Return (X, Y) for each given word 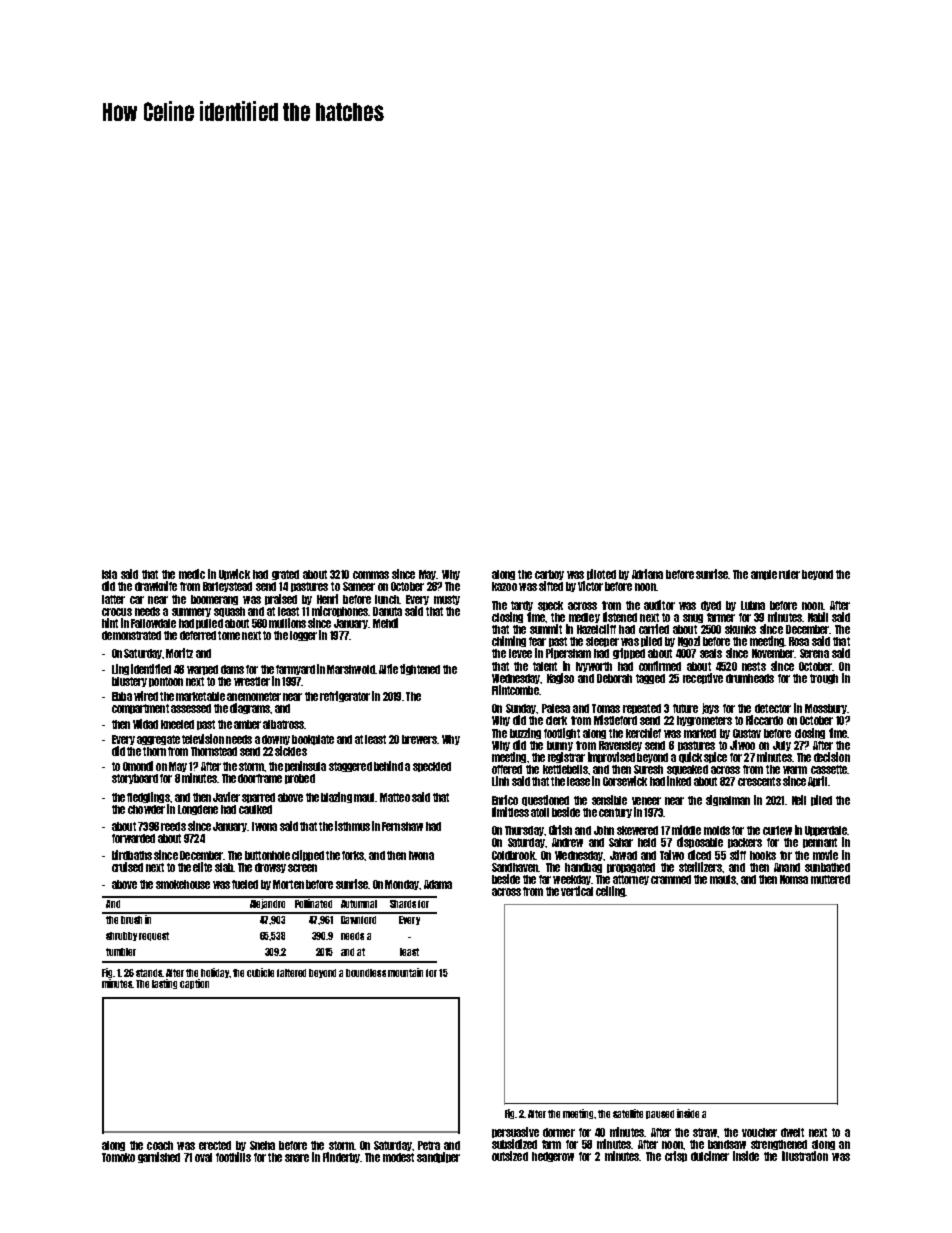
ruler (789, 574)
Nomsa (794, 879)
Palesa (556, 708)
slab (224, 867)
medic (192, 574)
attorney (631, 880)
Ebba (122, 696)
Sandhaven (515, 867)
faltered (291, 973)
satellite (628, 1113)
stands (149, 973)
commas (371, 575)
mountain (405, 972)
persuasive (515, 1132)
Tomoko (118, 1157)
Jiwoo (742, 745)
